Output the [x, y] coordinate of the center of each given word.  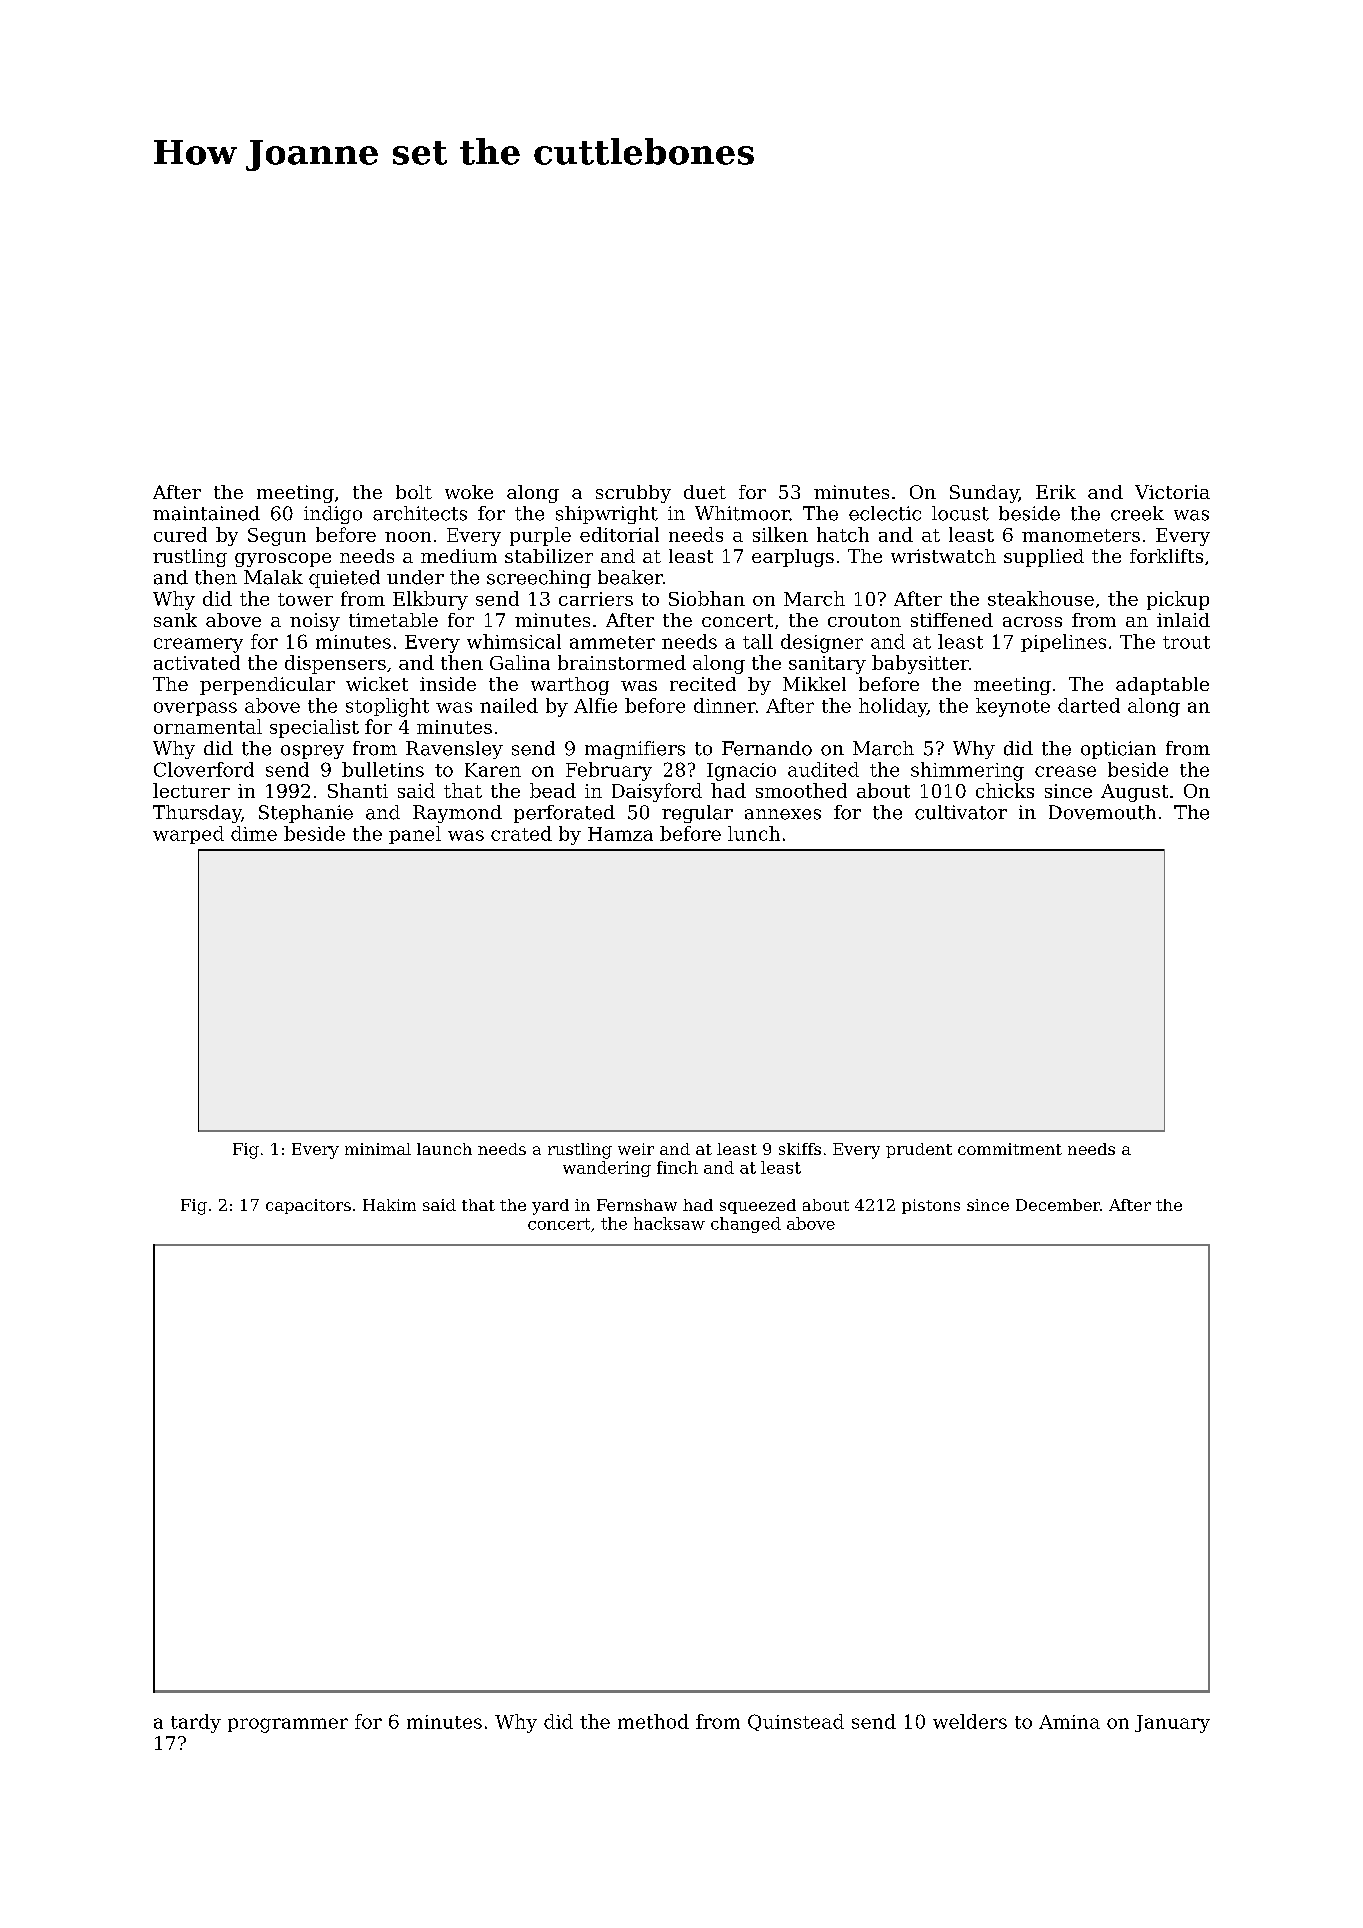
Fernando [767, 748]
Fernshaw [637, 1205]
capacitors [308, 1206]
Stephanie [306, 814]
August [1134, 793]
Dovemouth [1102, 812]
